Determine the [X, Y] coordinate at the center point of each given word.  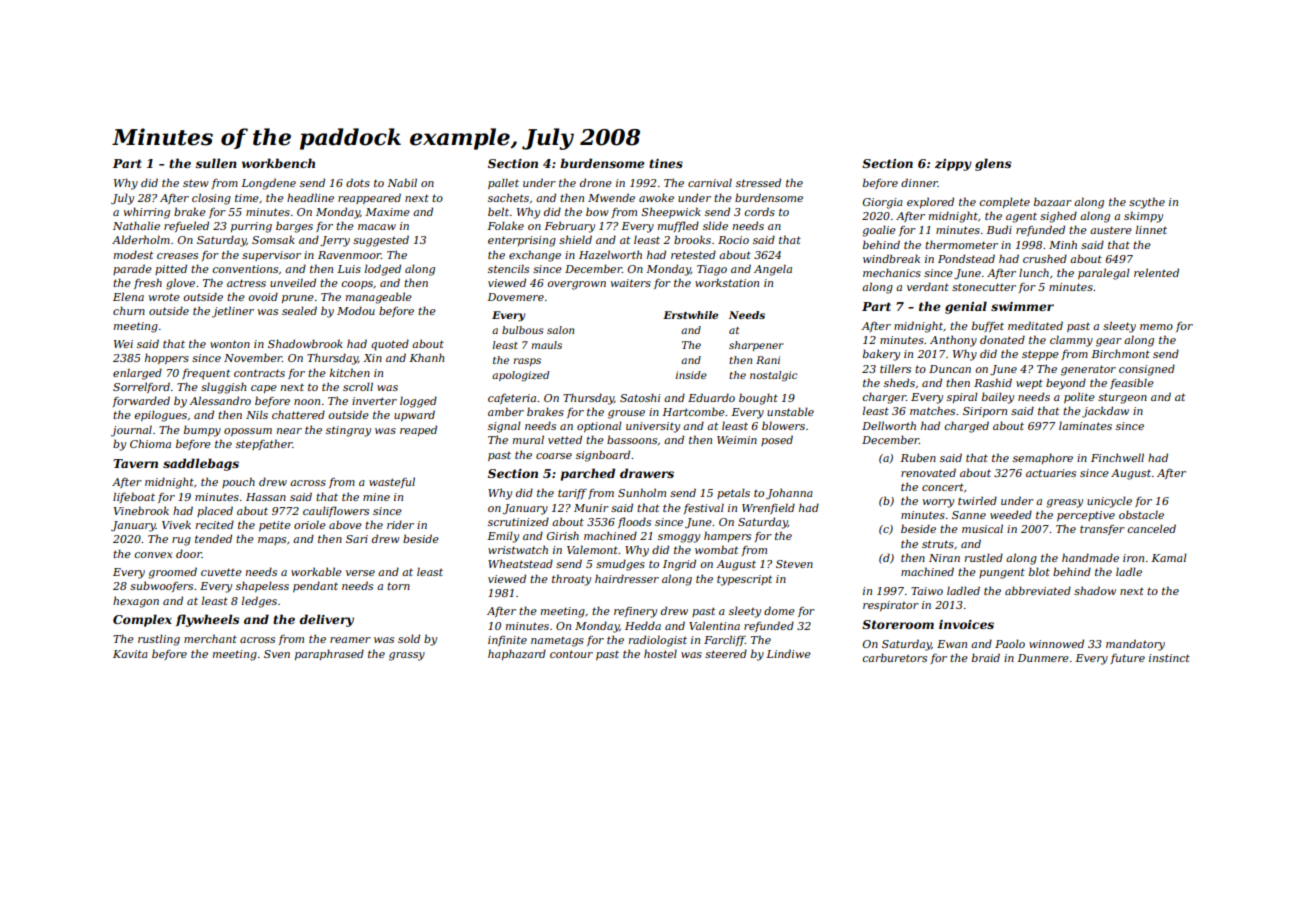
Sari [357, 539]
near [289, 431]
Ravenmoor [349, 255]
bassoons [632, 439]
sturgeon [1122, 399]
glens [993, 164]
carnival [710, 182]
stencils [508, 268]
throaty [571, 580]
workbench [278, 163]
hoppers [167, 358]
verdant [928, 286]
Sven [277, 654]
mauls [546, 345]
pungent [1002, 573]
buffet [988, 326]
